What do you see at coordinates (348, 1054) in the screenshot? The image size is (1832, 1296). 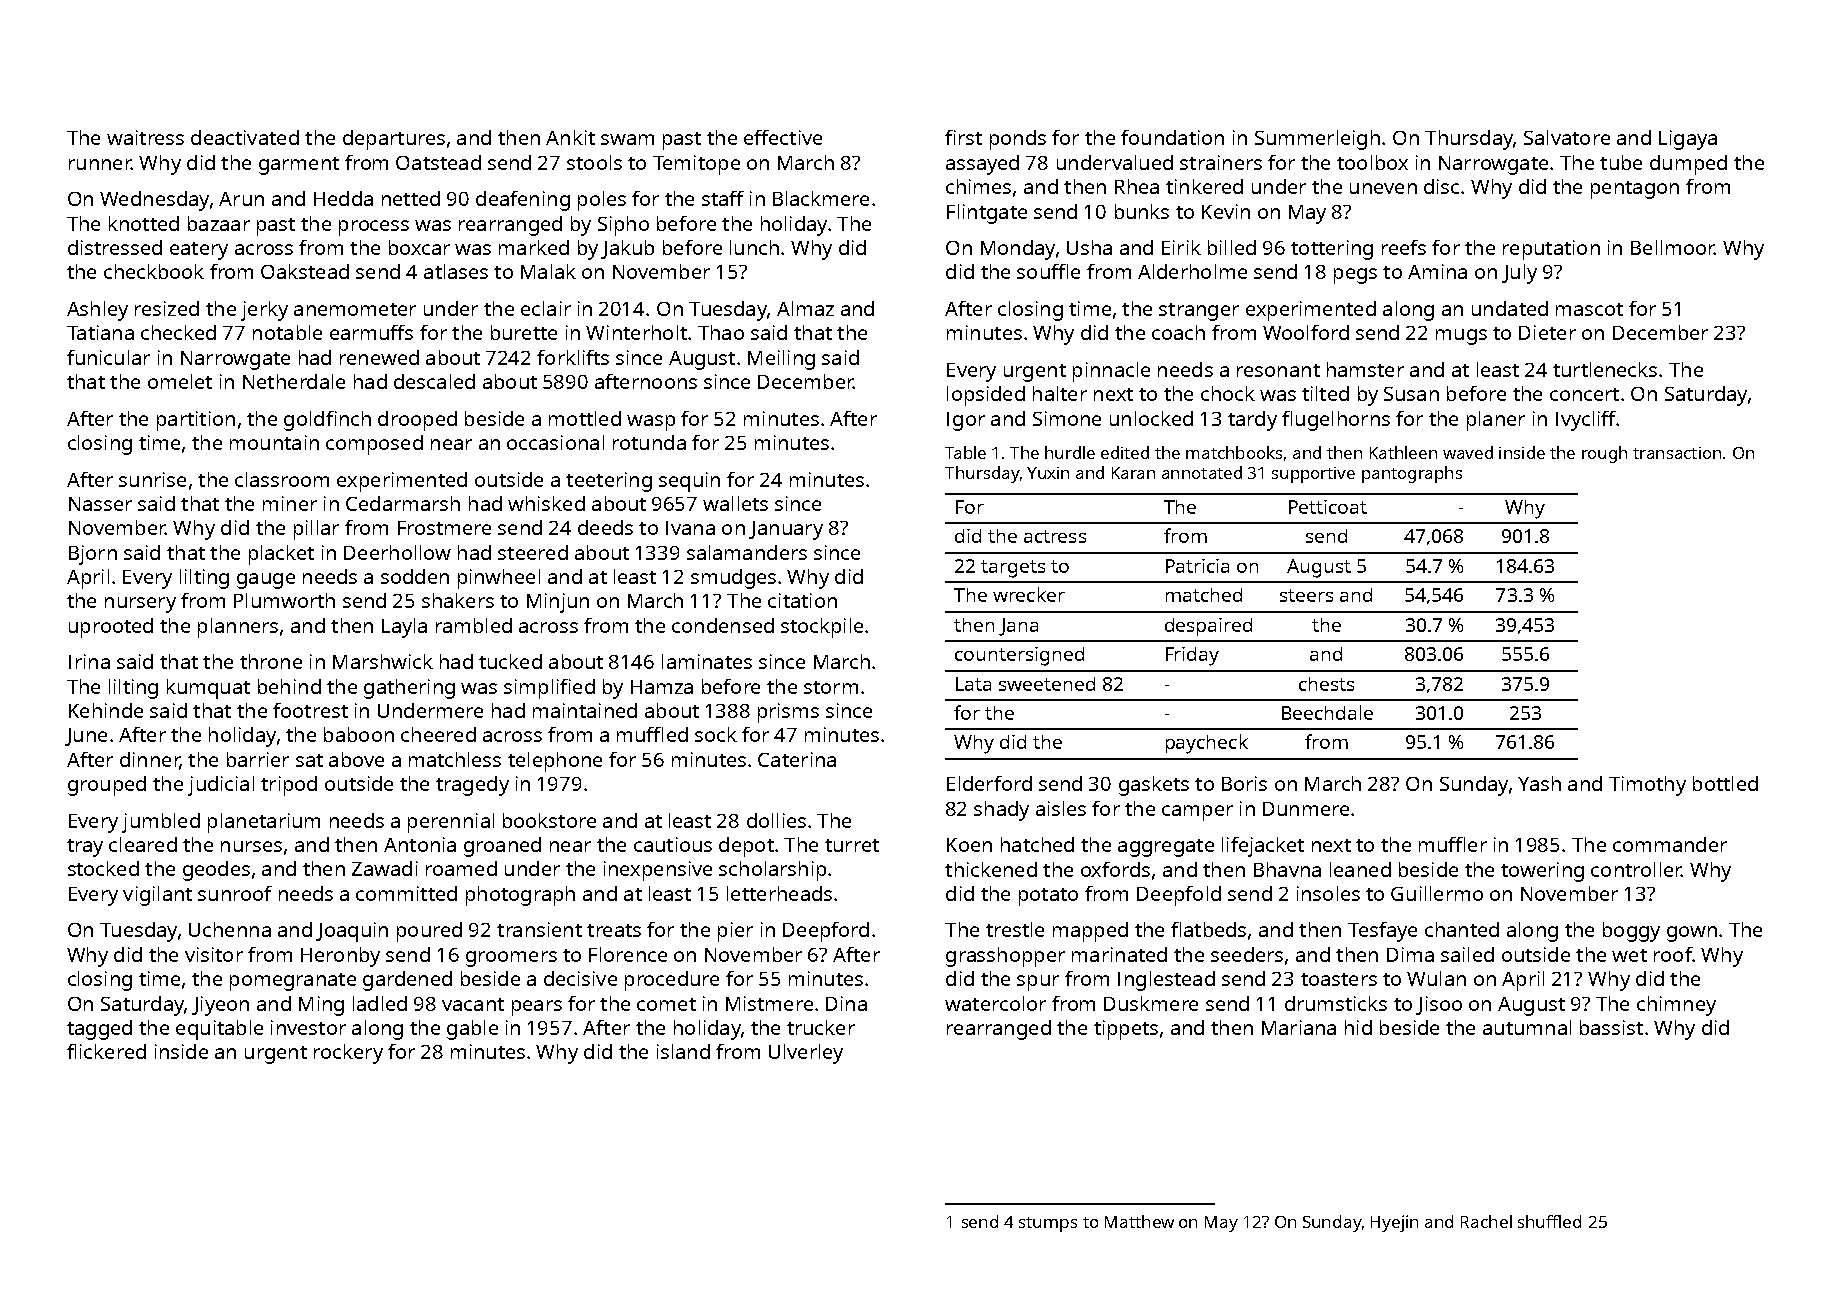 I see `rockery` at bounding box center [348, 1054].
